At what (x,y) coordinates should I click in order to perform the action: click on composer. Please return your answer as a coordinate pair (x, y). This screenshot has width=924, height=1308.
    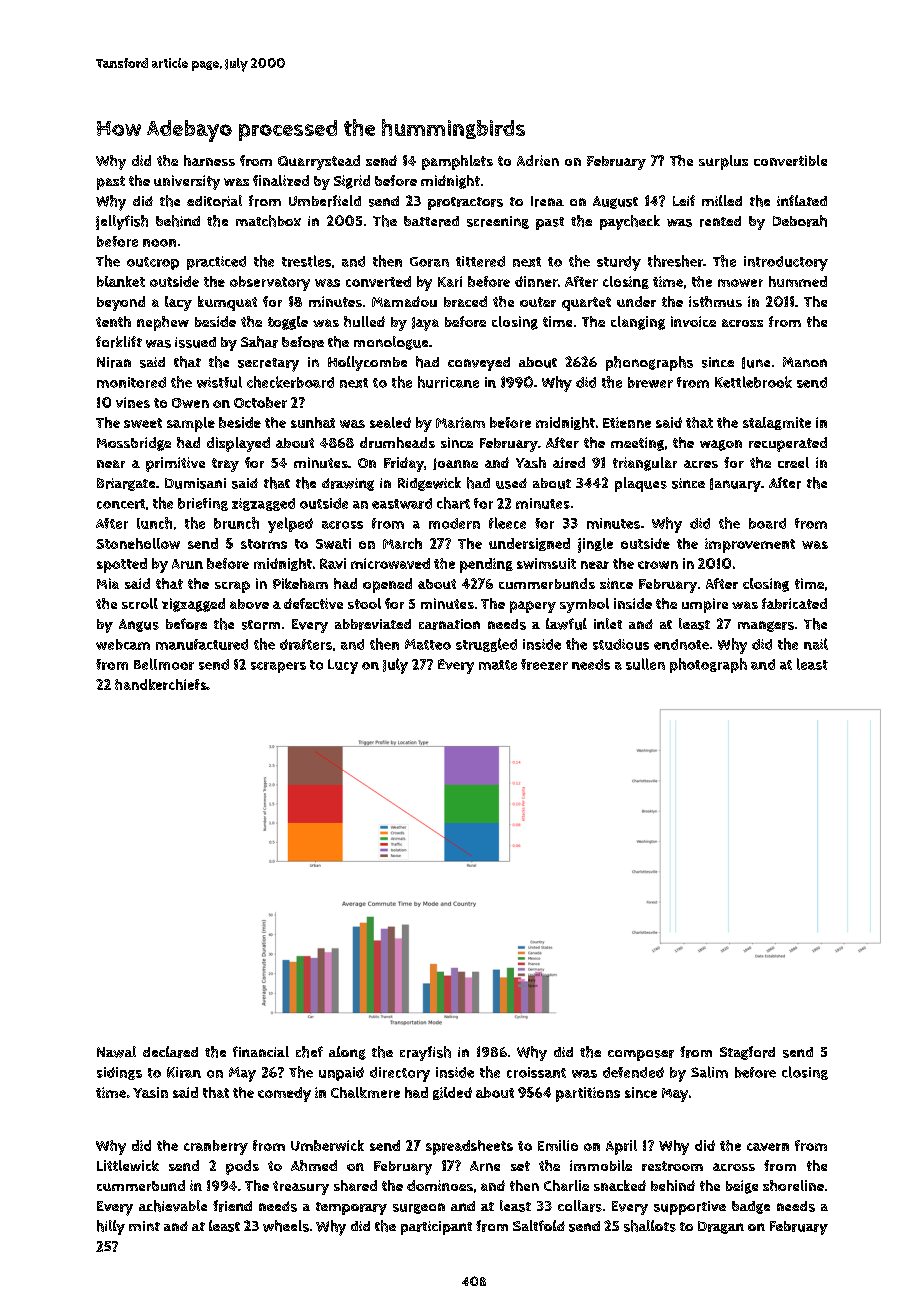
    Looking at the image, I should click on (641, 1055).
